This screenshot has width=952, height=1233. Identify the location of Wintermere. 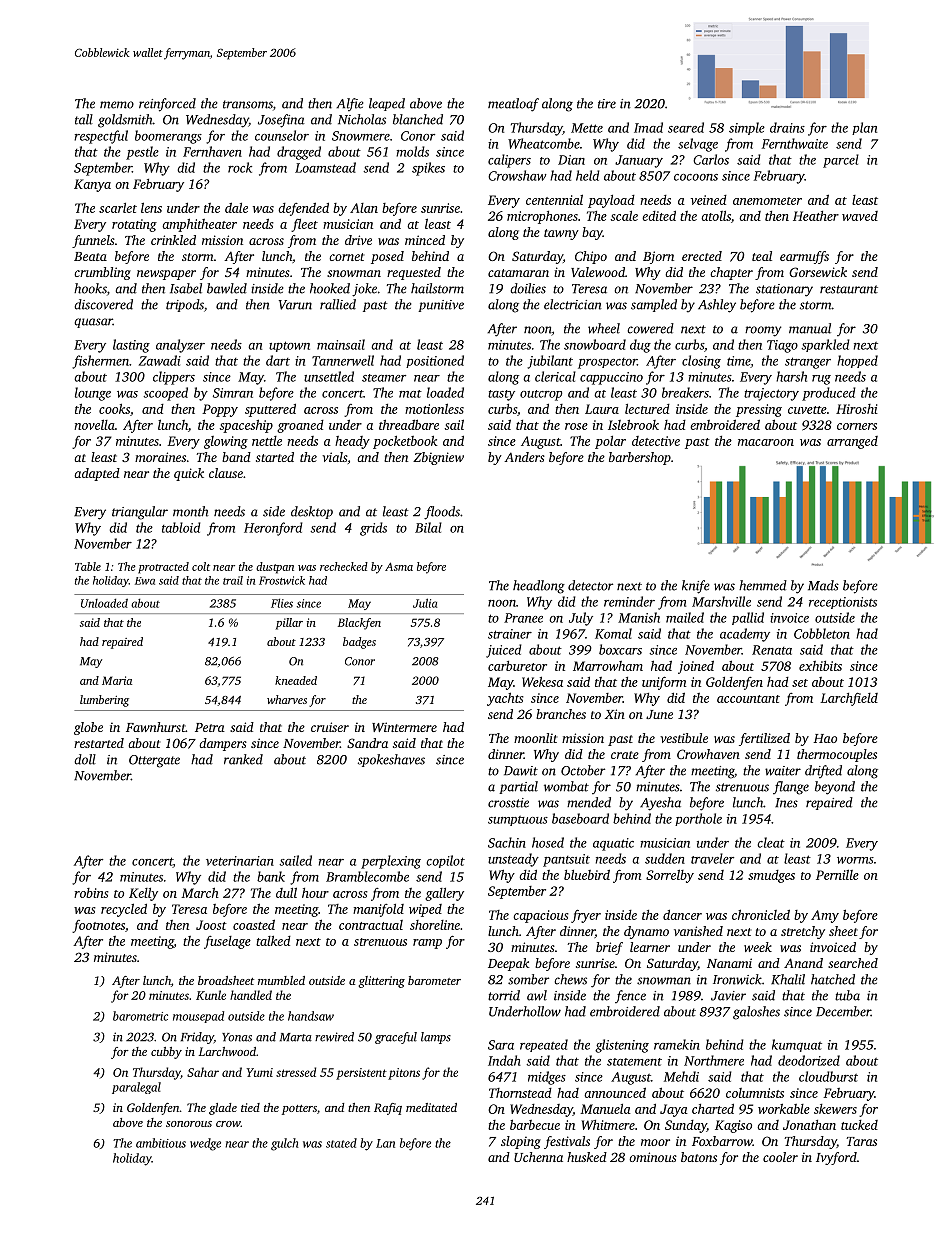
(404, 727).
